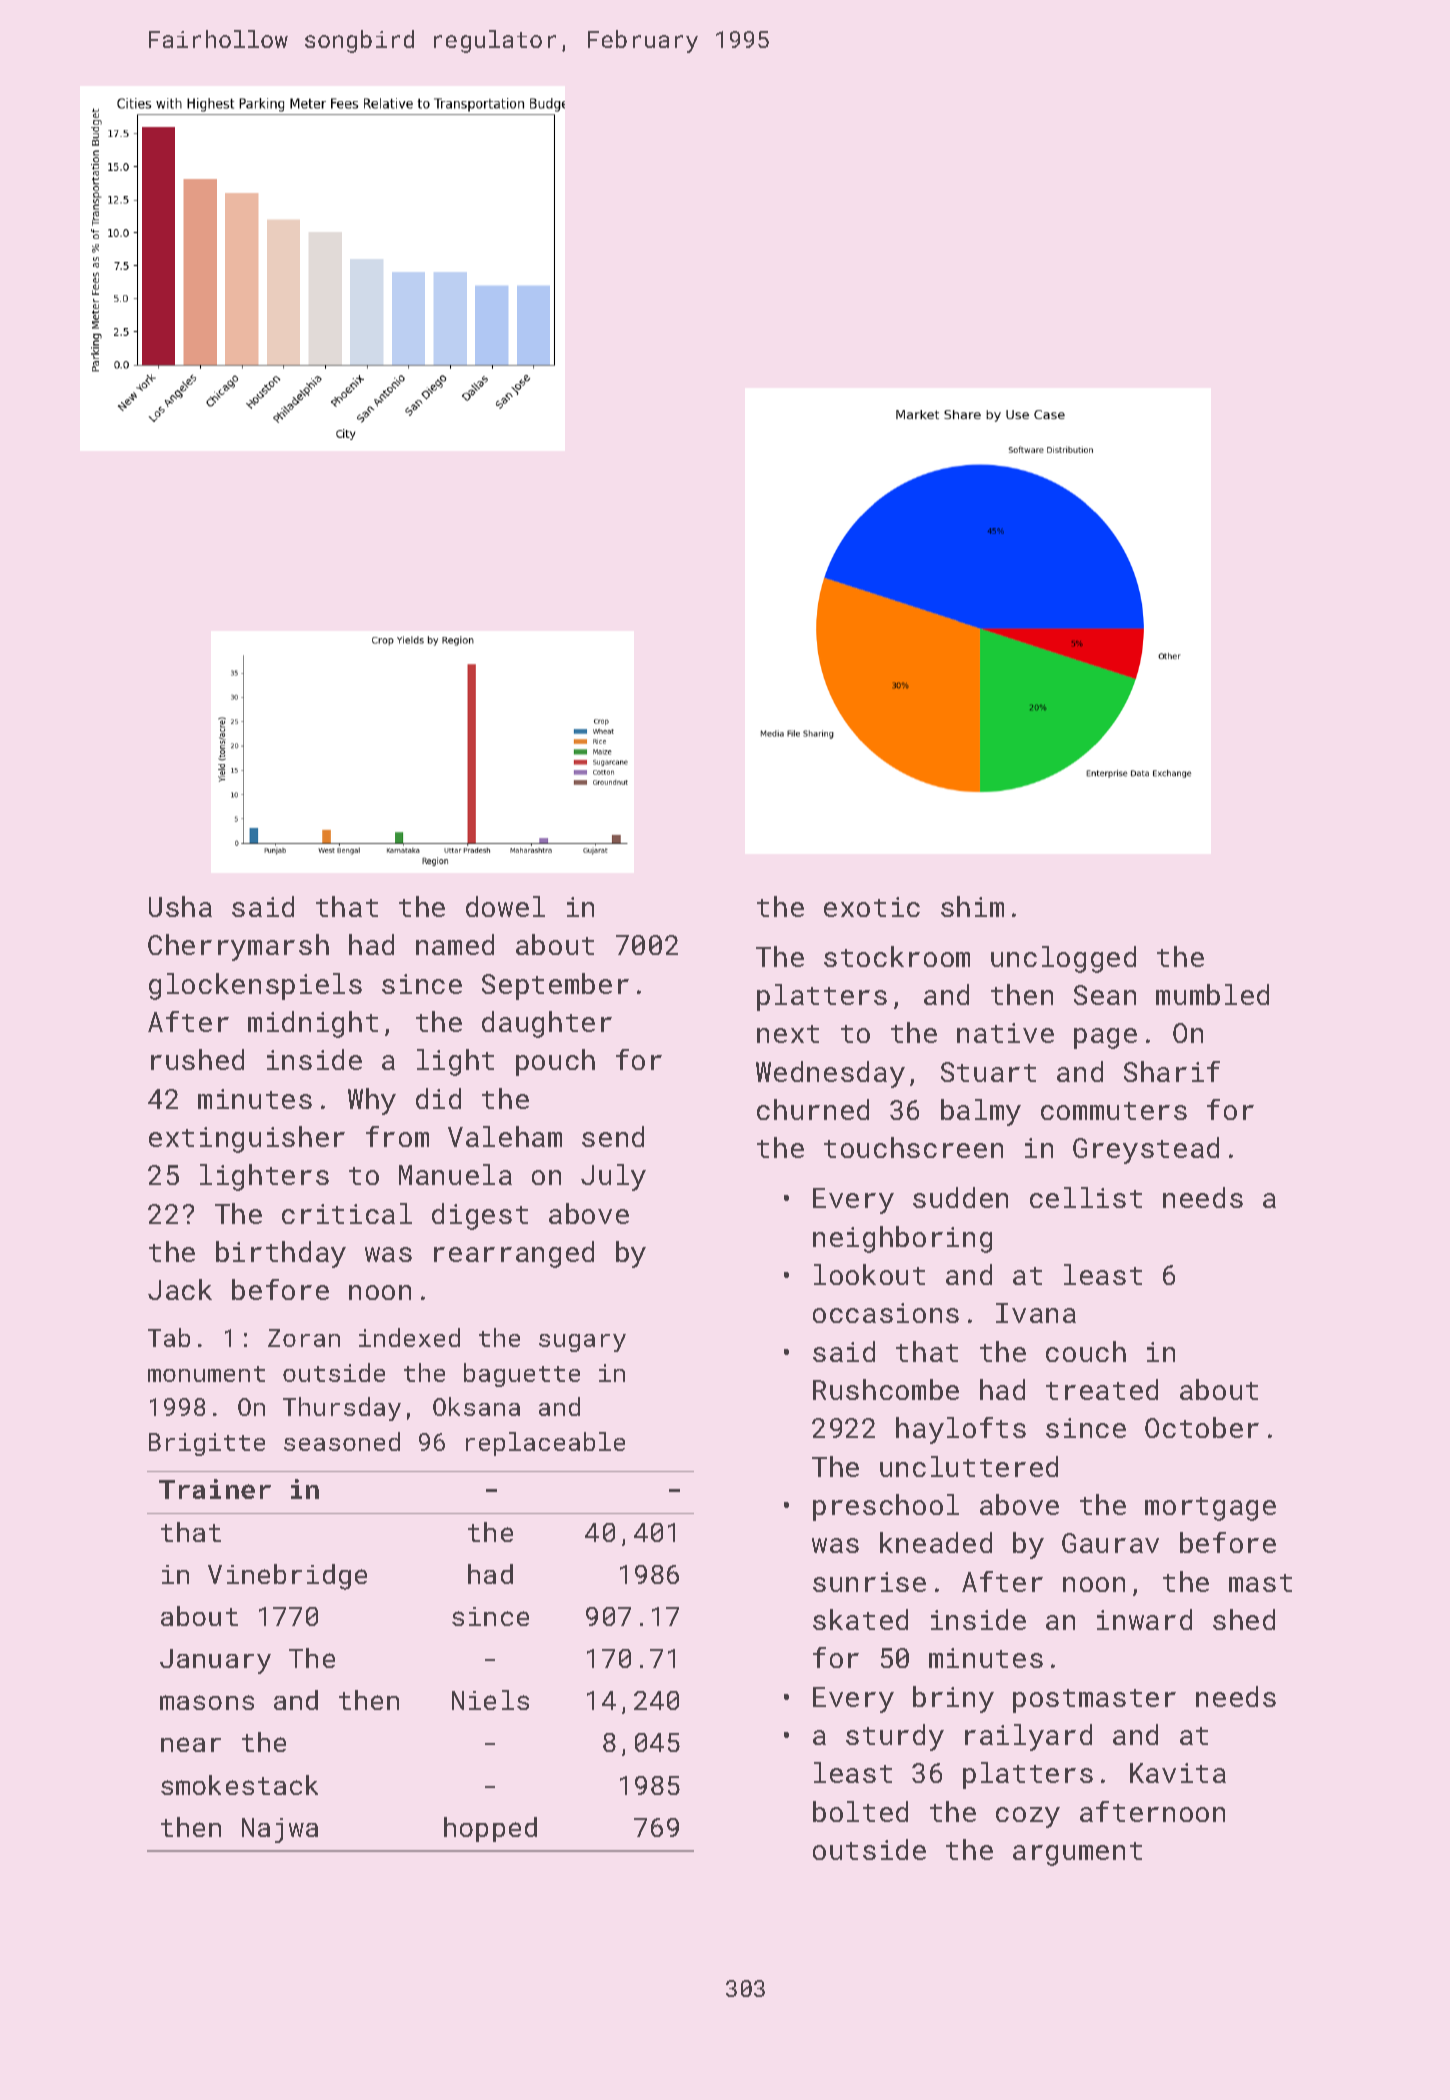 Image resolution: width=1450 pixels, height=2100 pixels. I want to click on Brigitte, so click(207, 1444).
